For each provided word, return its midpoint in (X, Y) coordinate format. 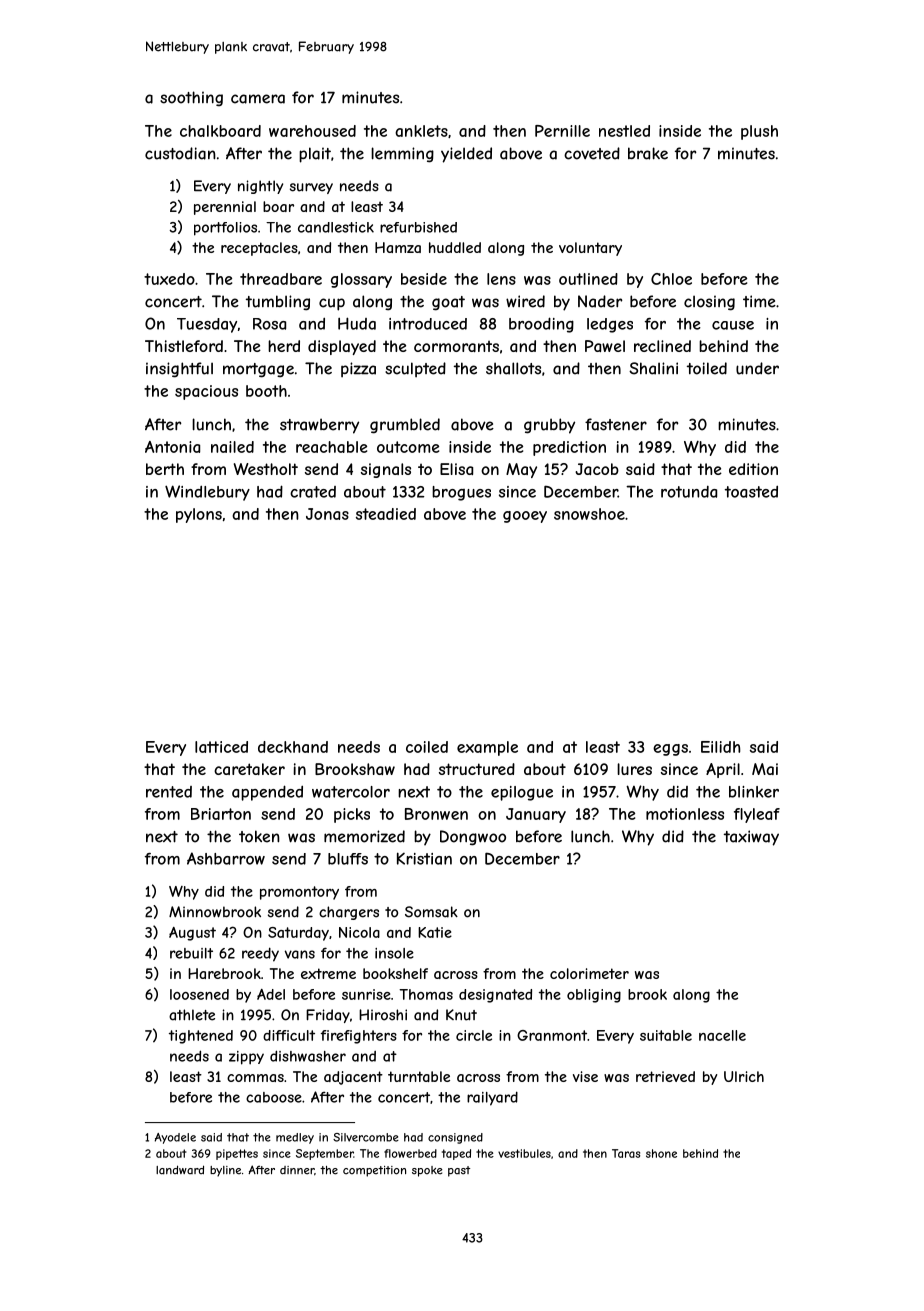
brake (648, 153)
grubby (549, 426)
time (759, 301)
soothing (191, 99)
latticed (221, 747)
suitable (666, 1035)
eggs (670, 750)
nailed (232, 447)
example (487, 748)
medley (295, 1138)
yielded (466, 155)
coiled (427, 747)
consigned (455, 1138)
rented (169, 792)
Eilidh (720, 747)
